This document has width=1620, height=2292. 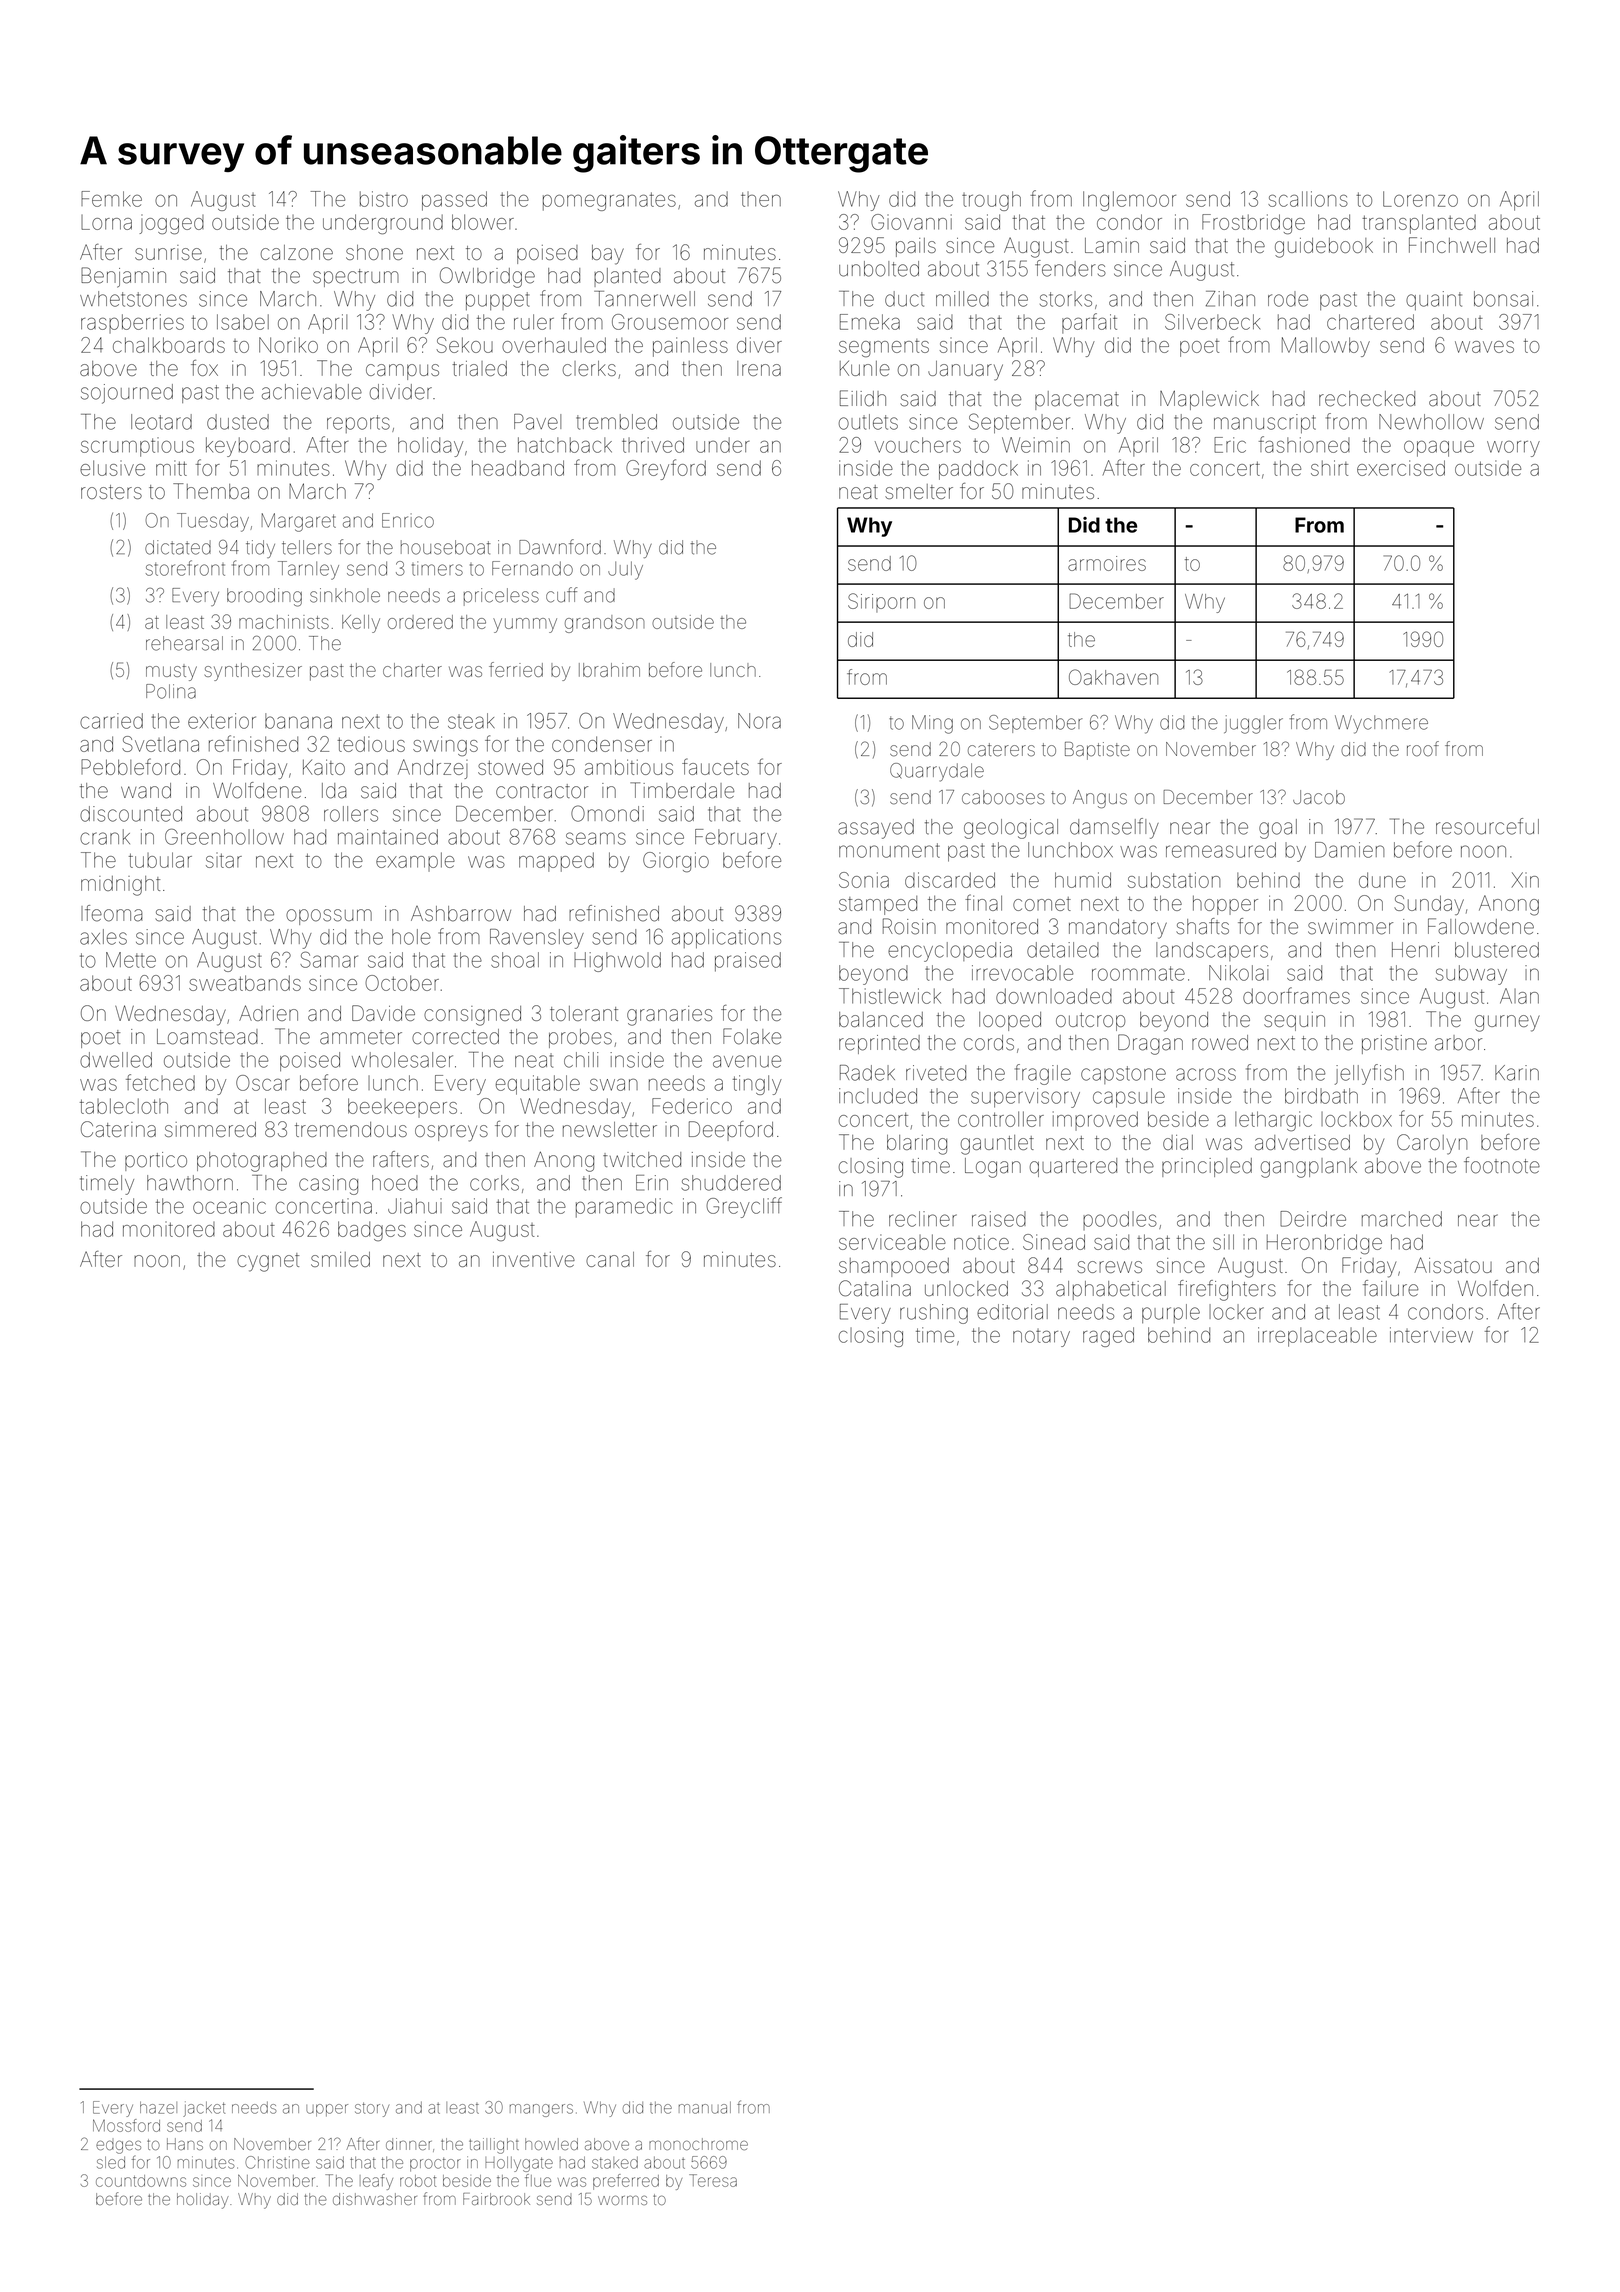 I want to click on scallions, so click(x=1308, y=199).
